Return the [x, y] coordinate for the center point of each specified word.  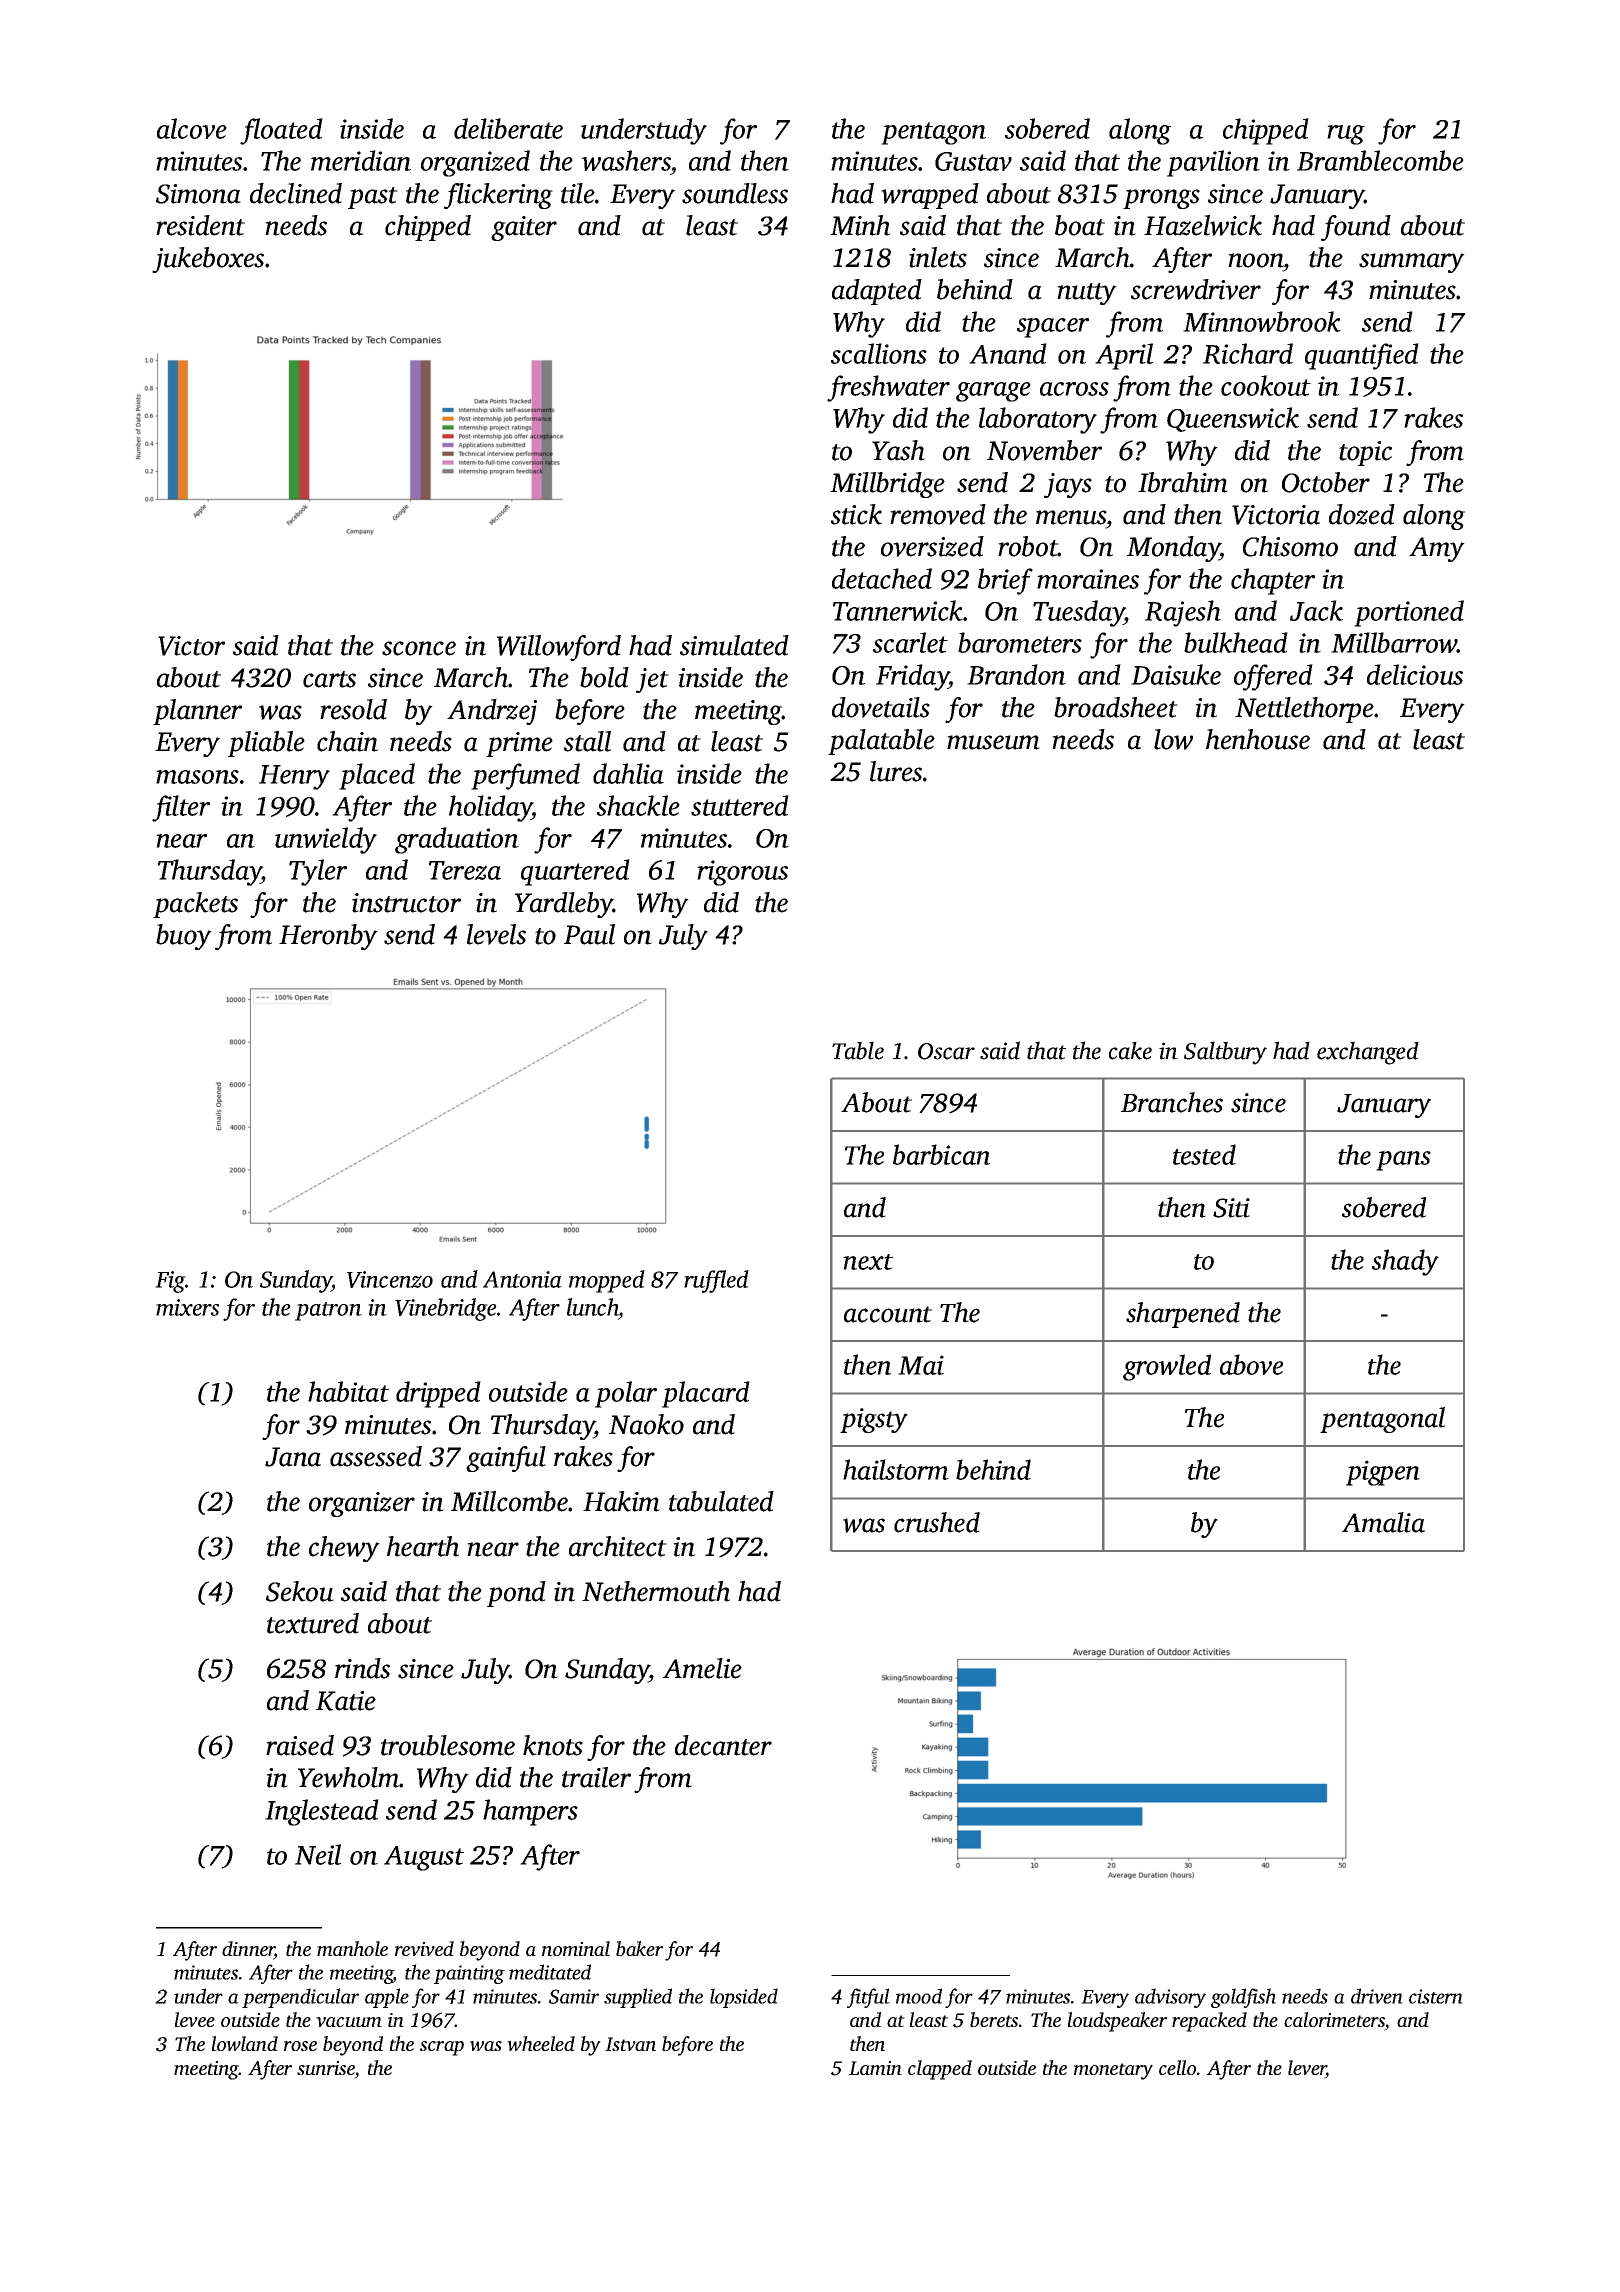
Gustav [973, 161]
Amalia [1383, 1522]
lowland [245, 2043]
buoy [184, 937]
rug [1346, 135]
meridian [361, 160]
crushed [937, 1522]
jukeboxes [208, 260]
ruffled [716, 1281]
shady [1405, 1262]
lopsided [744, 1998]
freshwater [888, 388]
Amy [1437, 549]
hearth [423, 1546]
